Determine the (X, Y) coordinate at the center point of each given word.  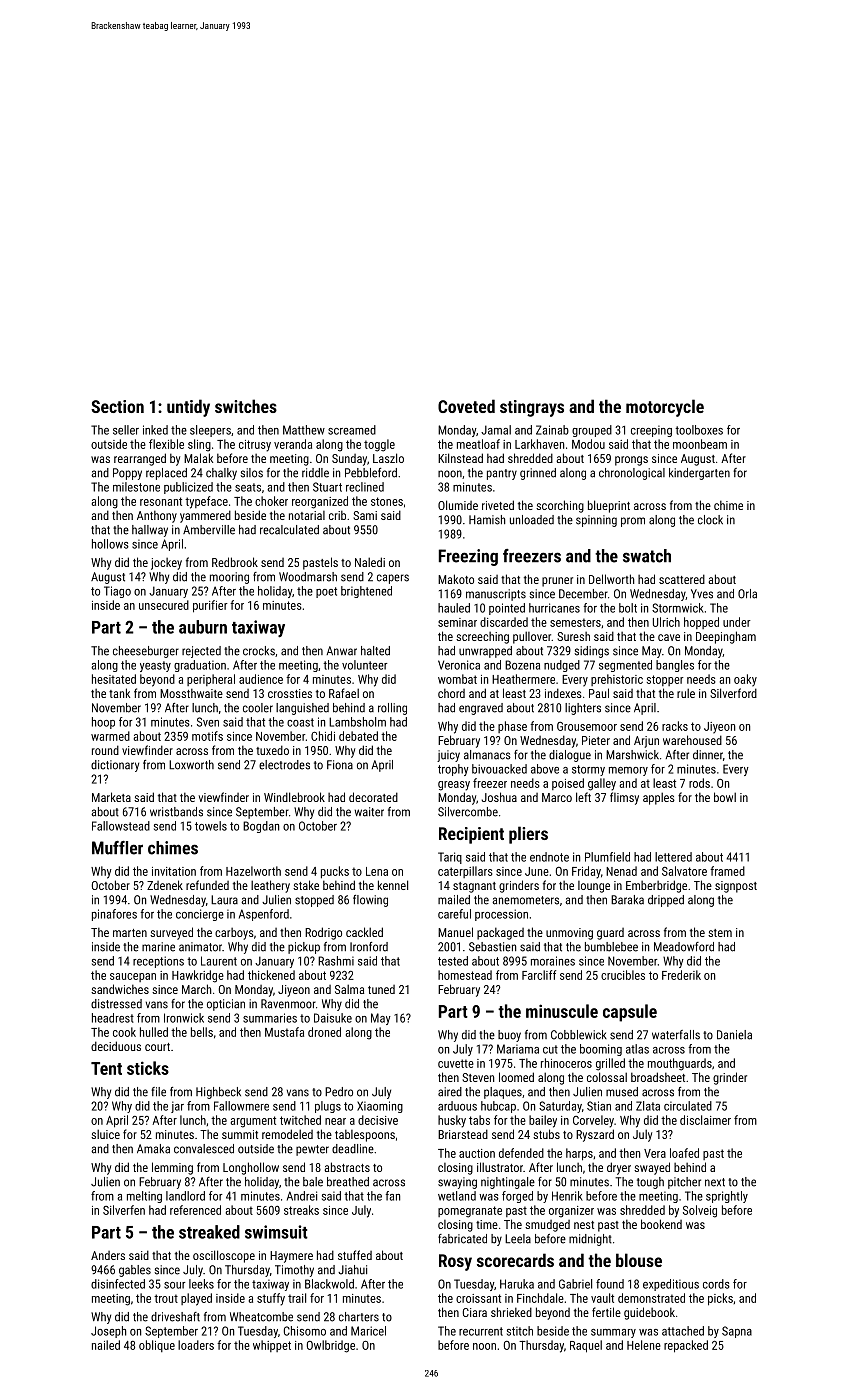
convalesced (204, 1149)
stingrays (532, 408)
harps (579, 1154)
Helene (644, 1345)
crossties (290, 693)
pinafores (114, 915)
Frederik (681, 975)
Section (117, 406)
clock (710, 520)
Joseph (108, 1332)
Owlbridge (331, 1346)
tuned (381, 989)
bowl (725, 797)
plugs (328, 1107)
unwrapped (485, 652)
